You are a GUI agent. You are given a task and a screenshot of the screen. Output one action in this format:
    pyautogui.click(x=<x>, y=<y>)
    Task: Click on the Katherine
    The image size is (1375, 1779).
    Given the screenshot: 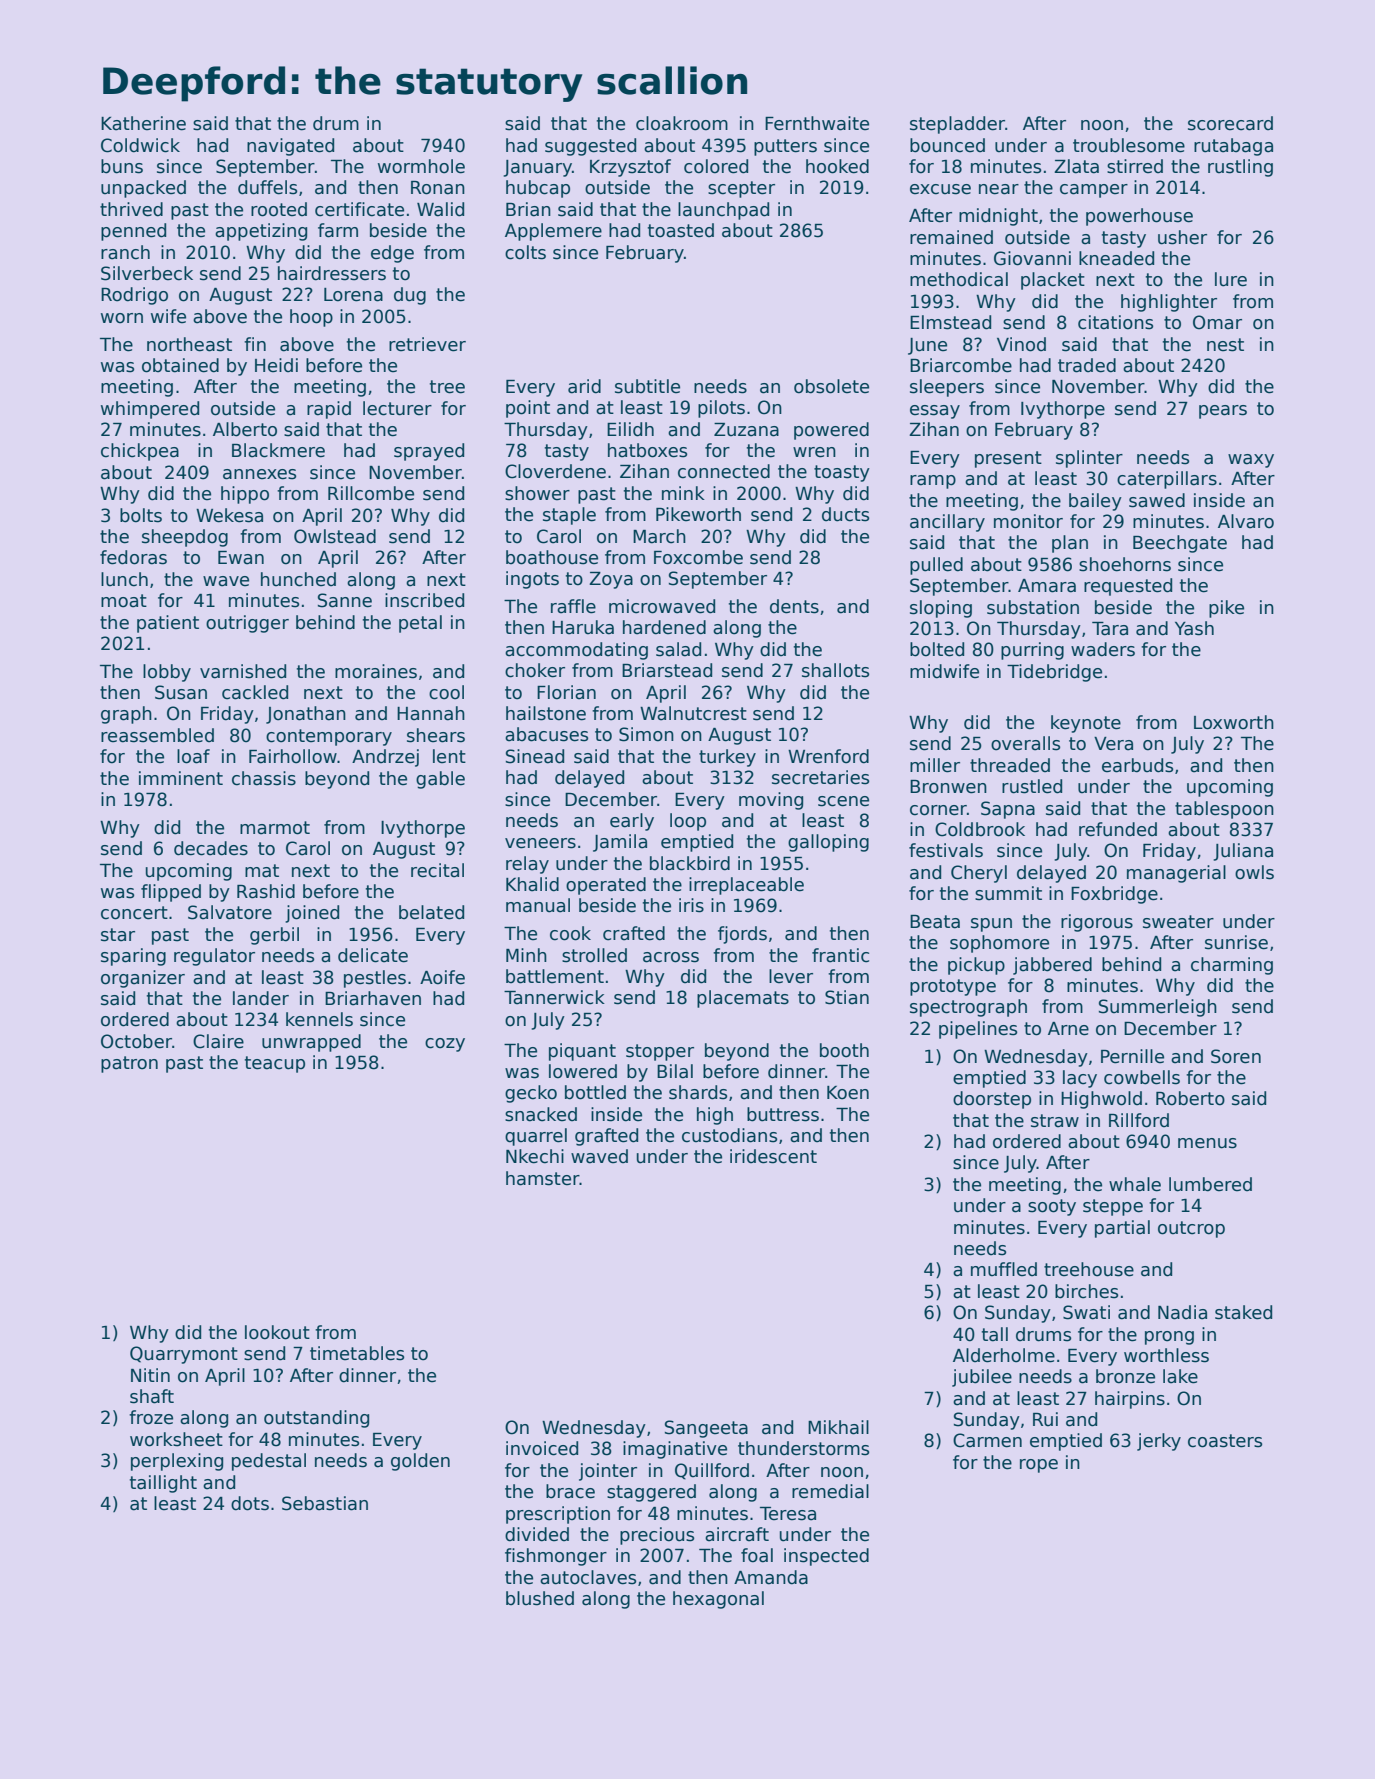 What is the action you would take?
    pyautogui.click(x=143, y=123)
